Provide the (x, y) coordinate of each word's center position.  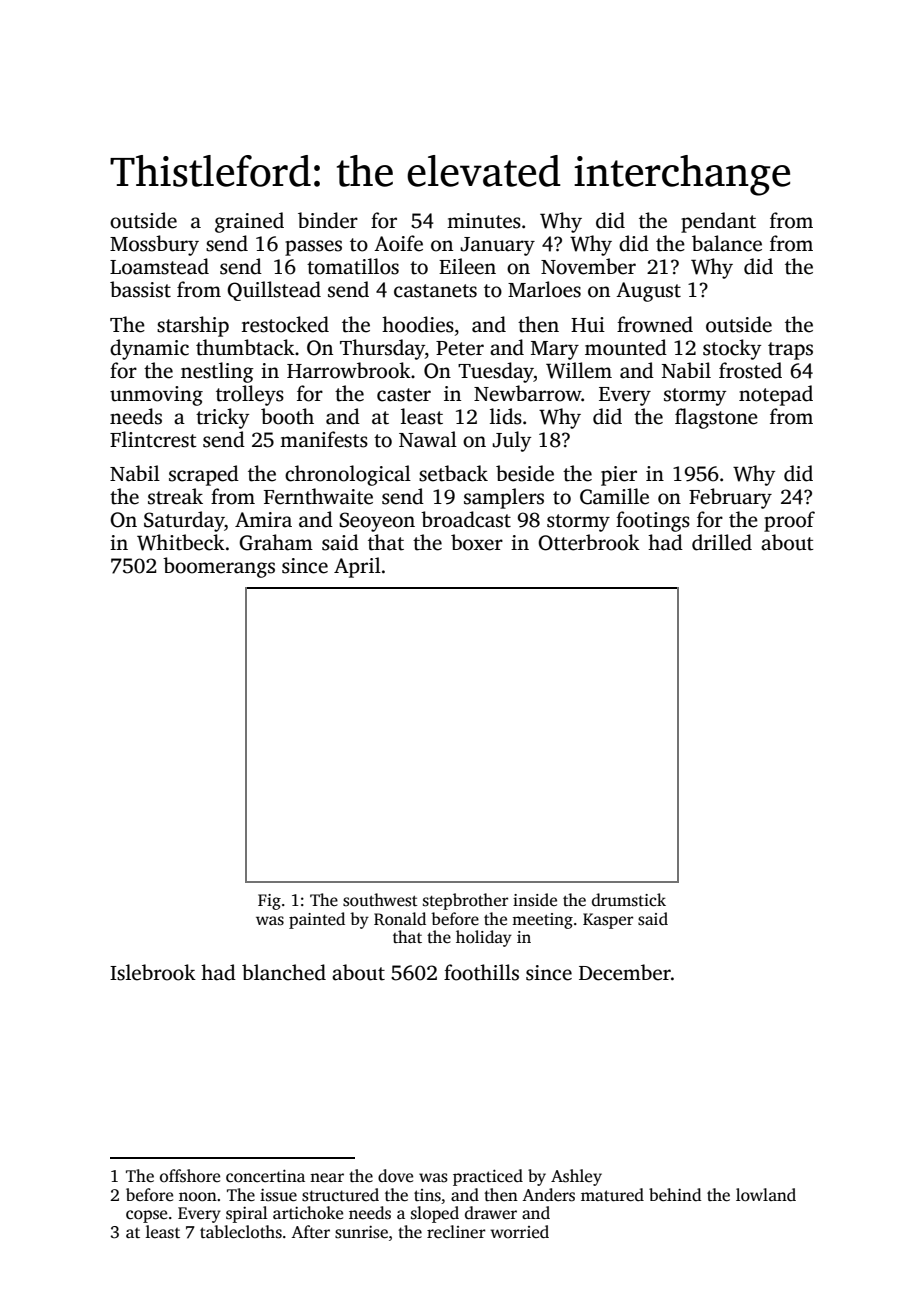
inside (535, 900)
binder (328, 220)
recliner (456, 1232)
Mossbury (154, 245)
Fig (269, 902)
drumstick (629, 900)
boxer (477, 542)
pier (619, 476)
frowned (655, 324)
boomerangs (219, 567)
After (310, 1232)
